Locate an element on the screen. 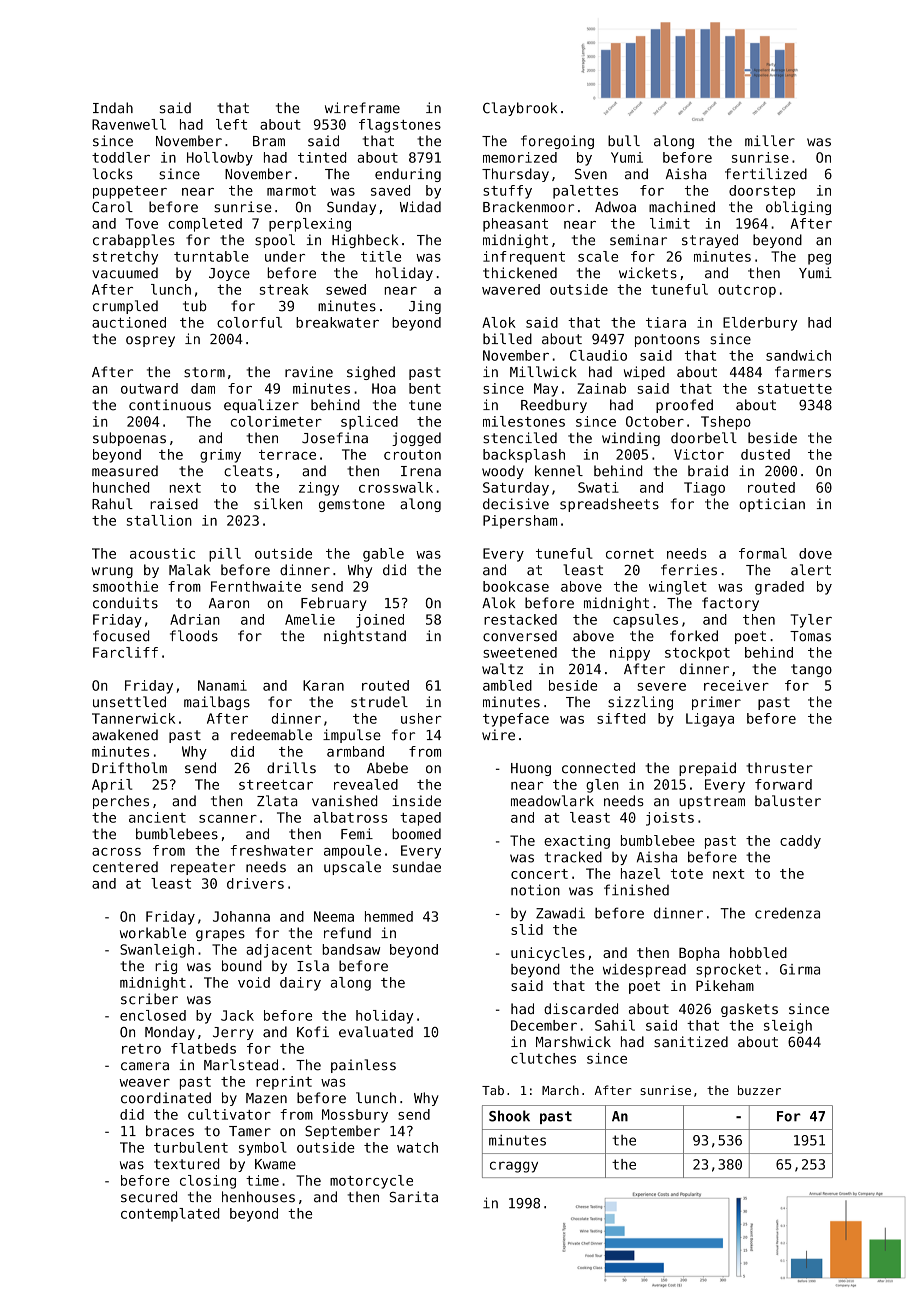 This screenshot has width=924, height=1308. adjacent is located at coordinates (279, 951).
